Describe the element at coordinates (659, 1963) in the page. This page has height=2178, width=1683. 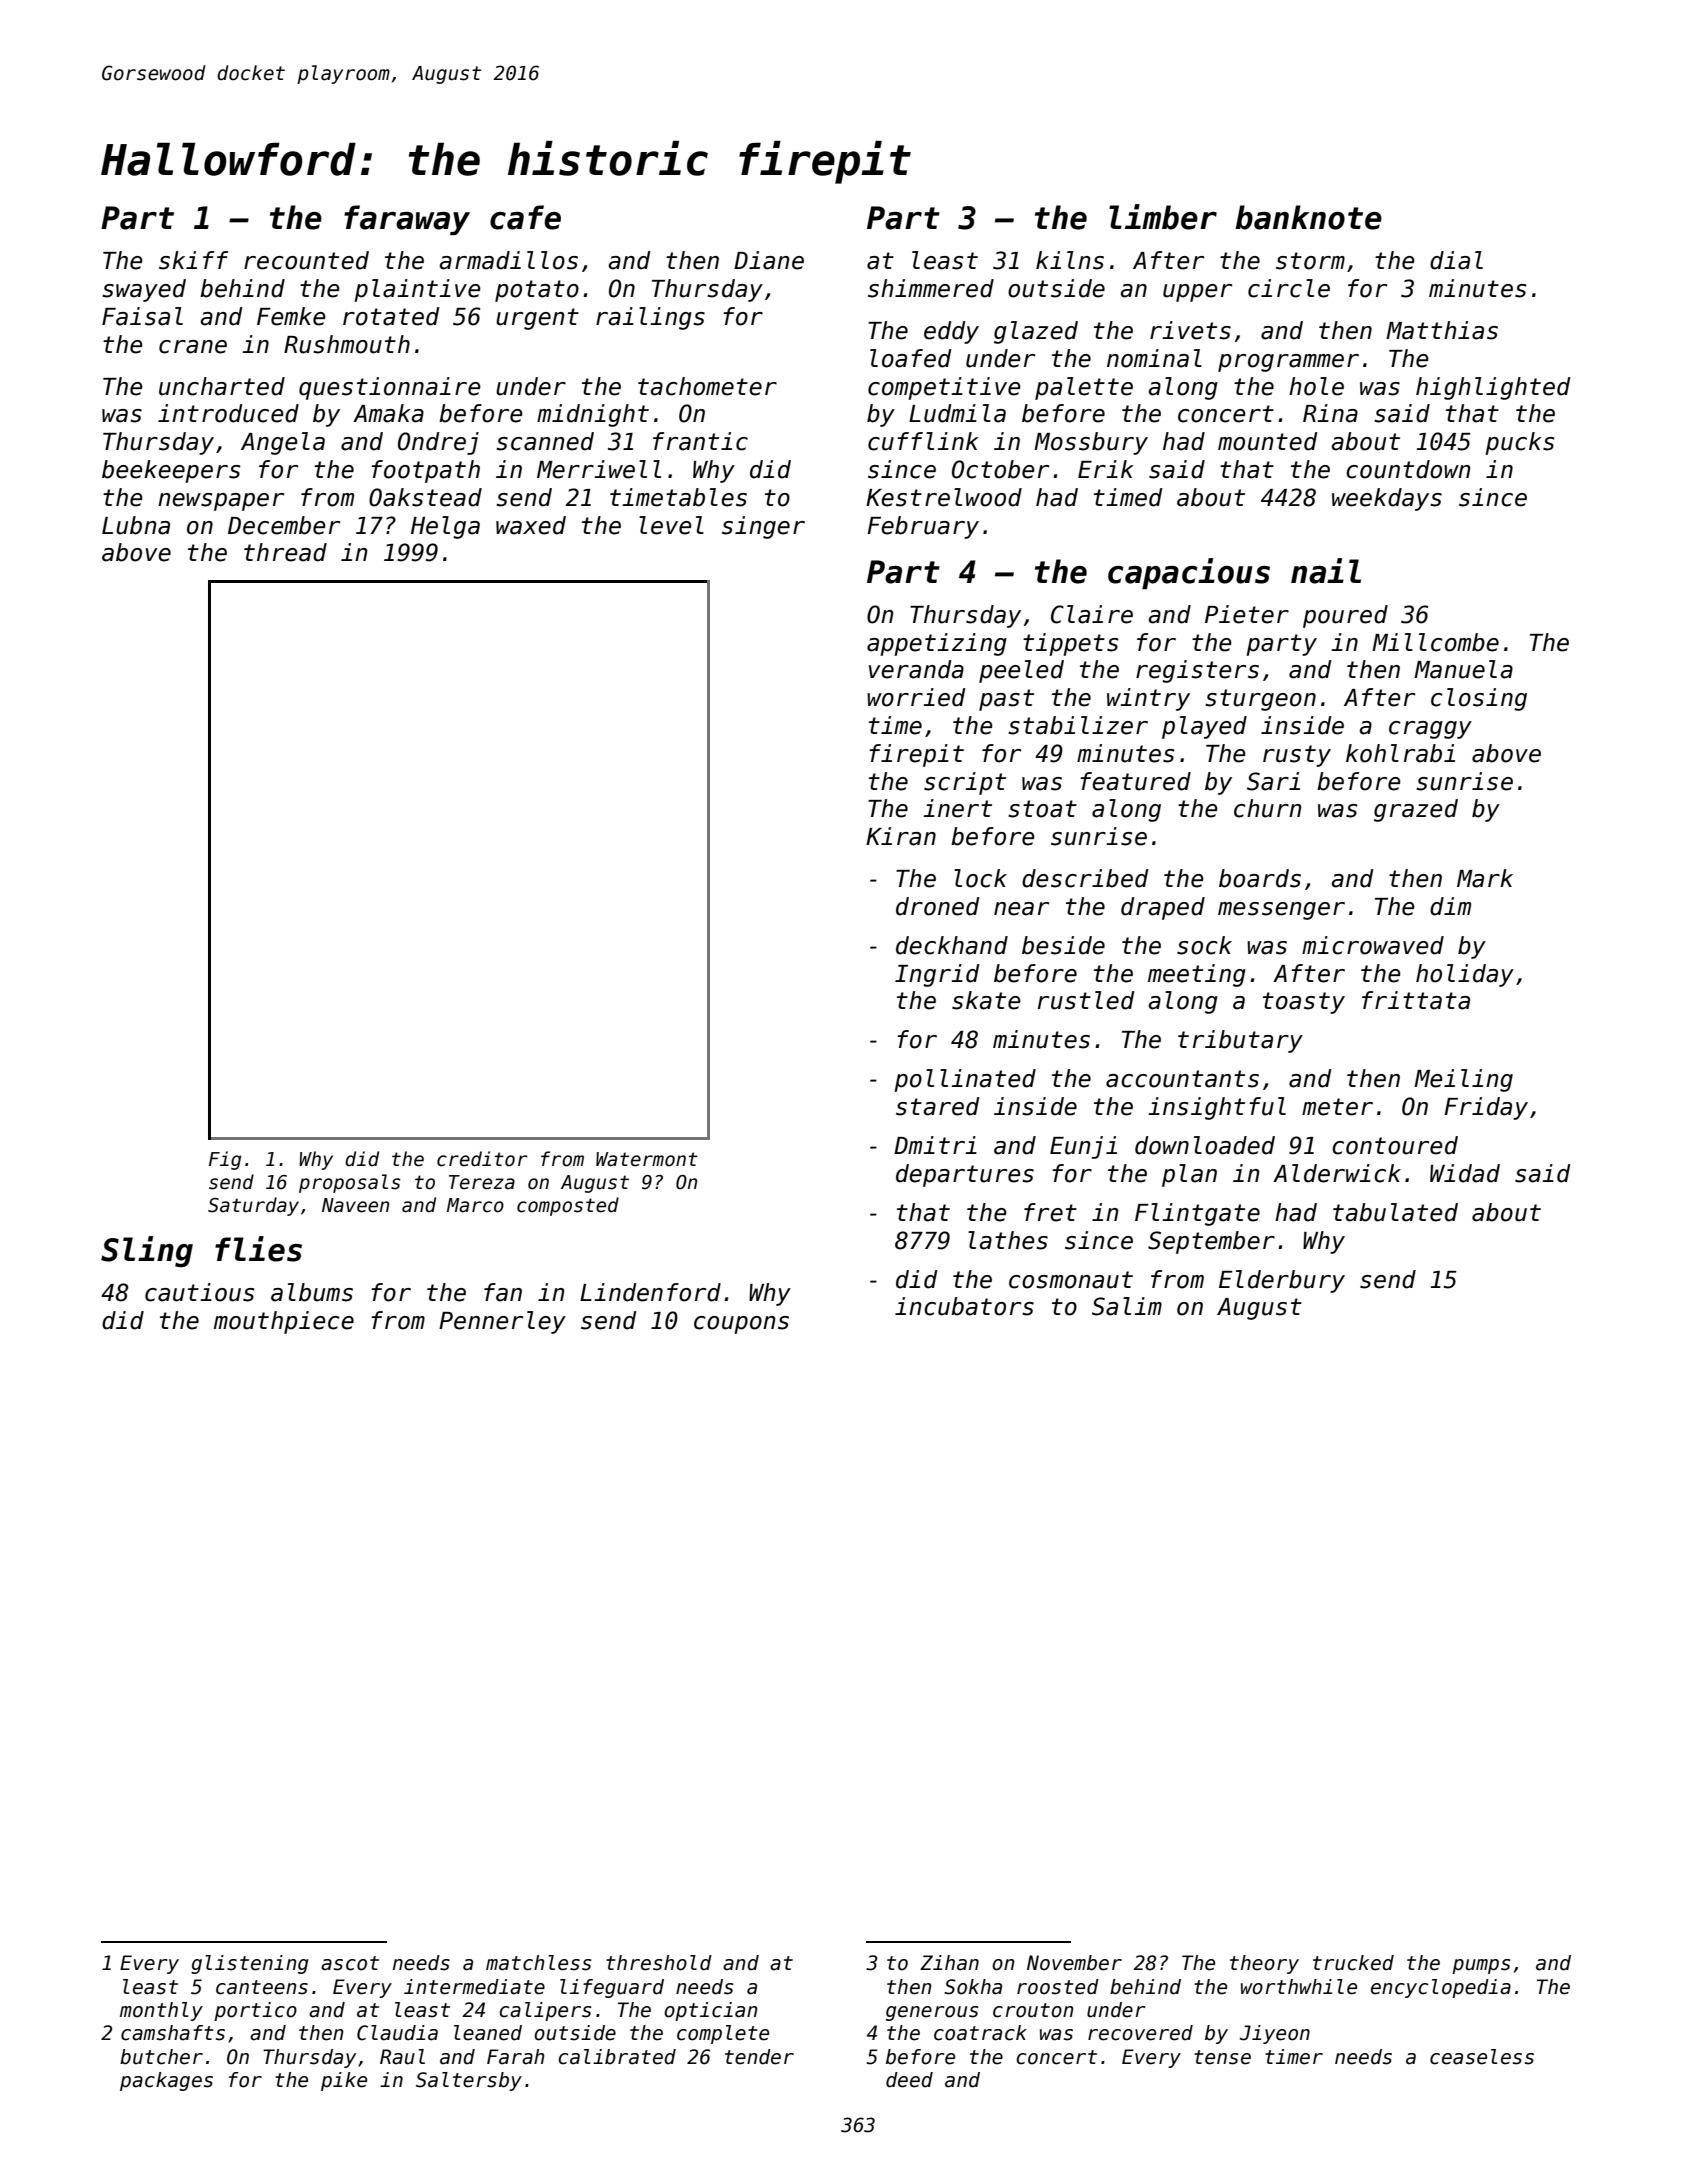
I see `threshold` at that location.
